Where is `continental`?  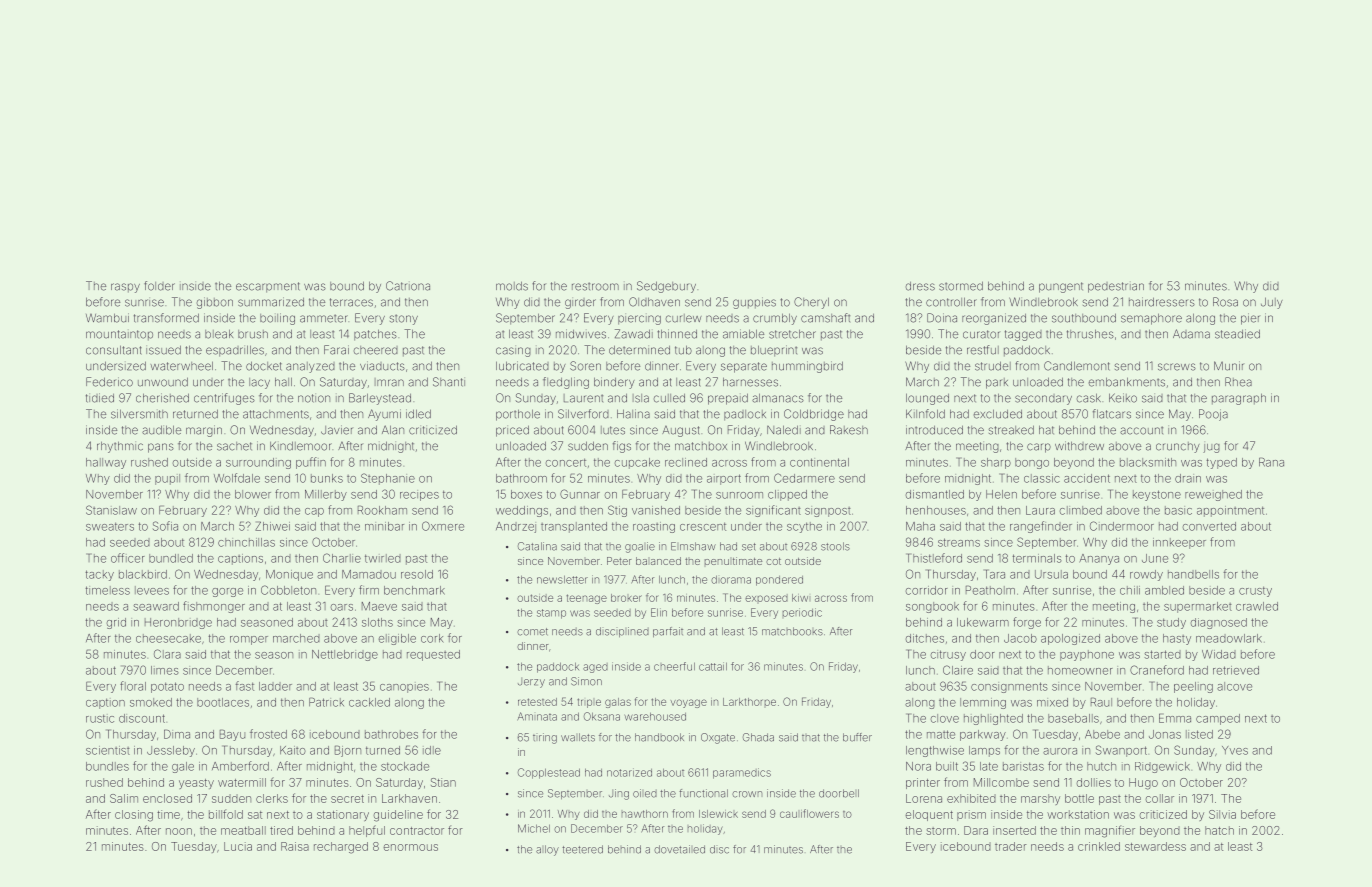
continental is located at coordinates (819, 462).
